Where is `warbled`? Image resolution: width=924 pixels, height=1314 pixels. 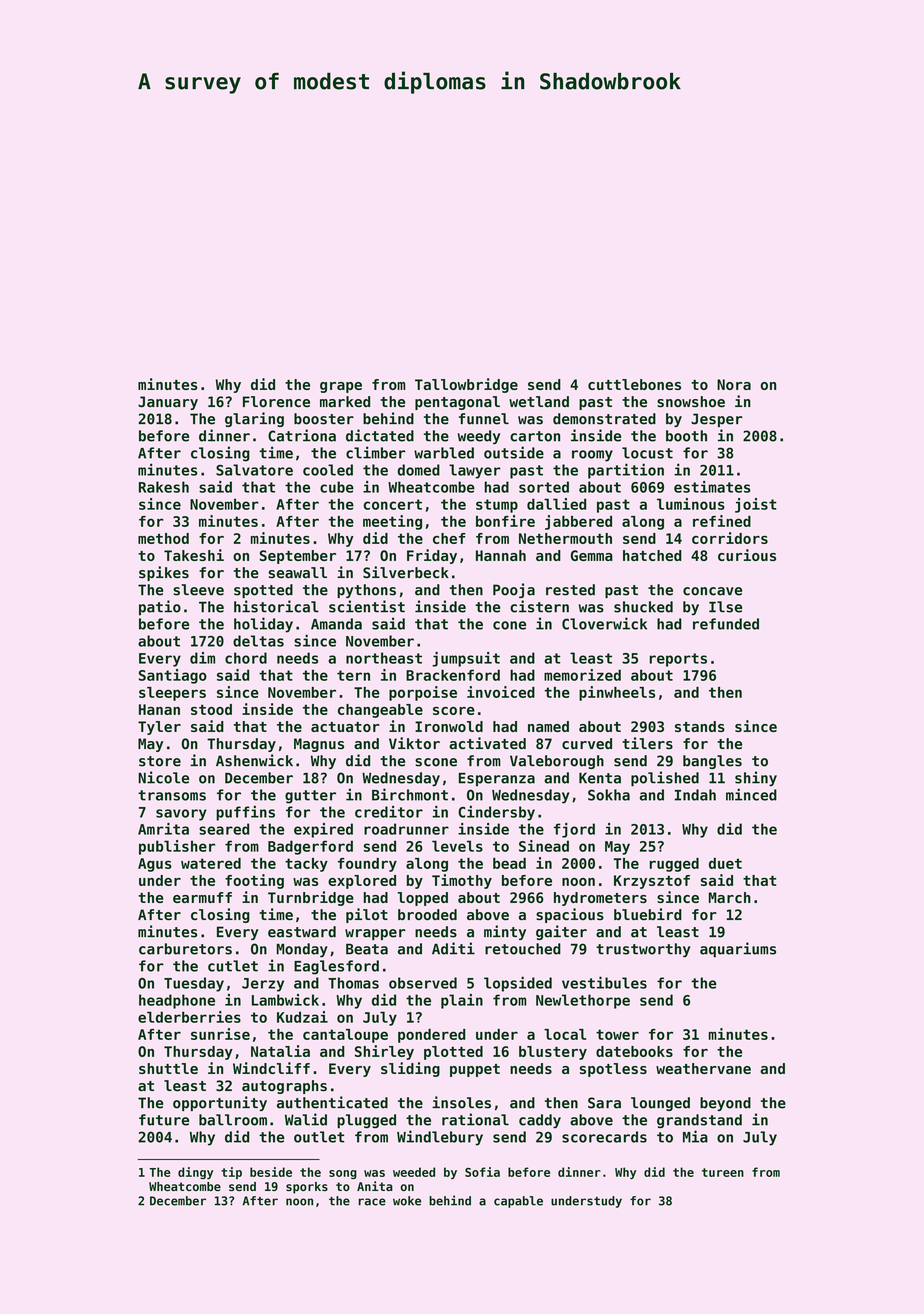 warbled is located at coordinates (444, 453).
